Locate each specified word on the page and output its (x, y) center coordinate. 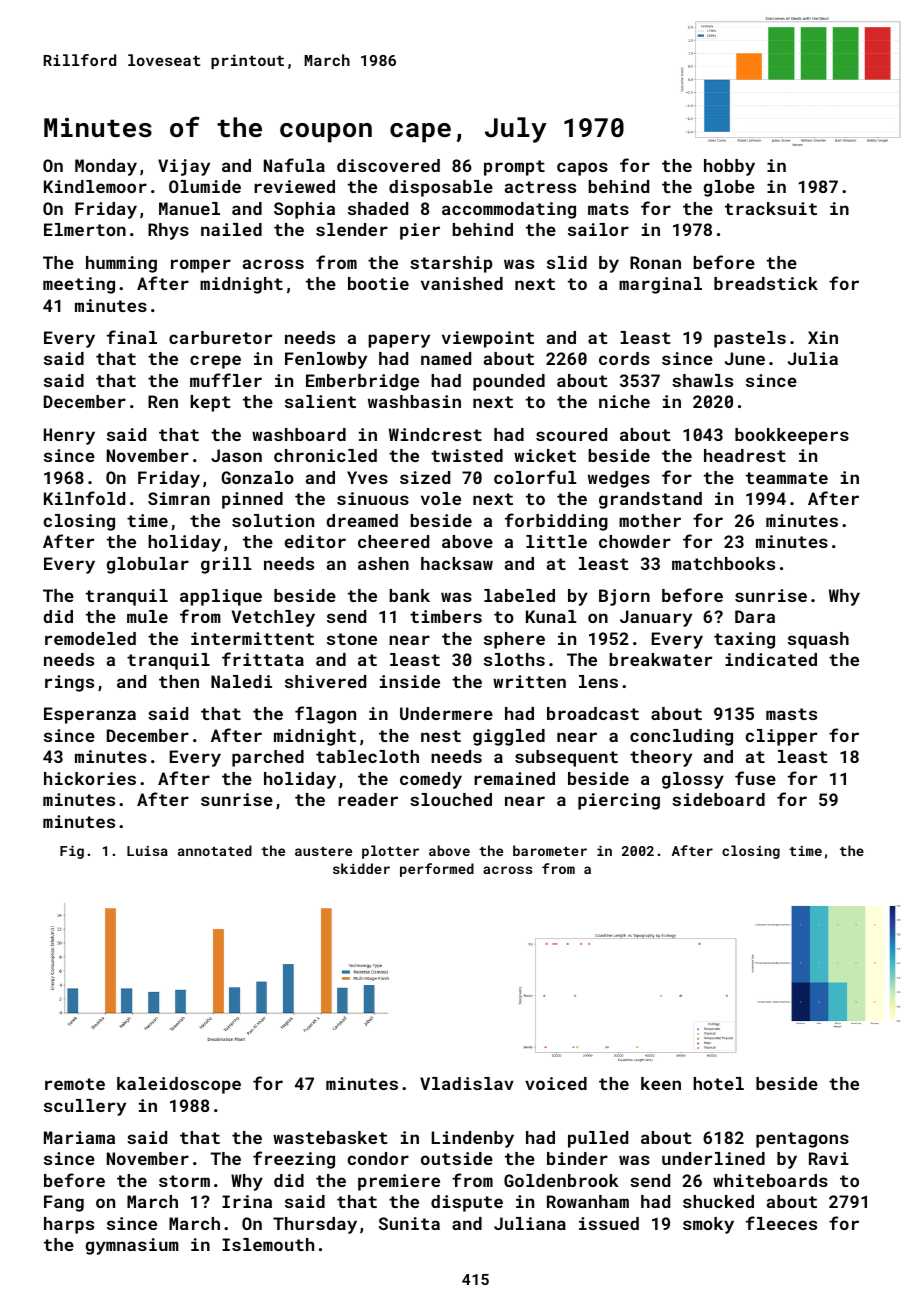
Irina (247, 1201)
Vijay (184, 167)
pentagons (802, 1140)
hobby (729, 167)
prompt (514, 168)
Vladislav (467, 1083)
